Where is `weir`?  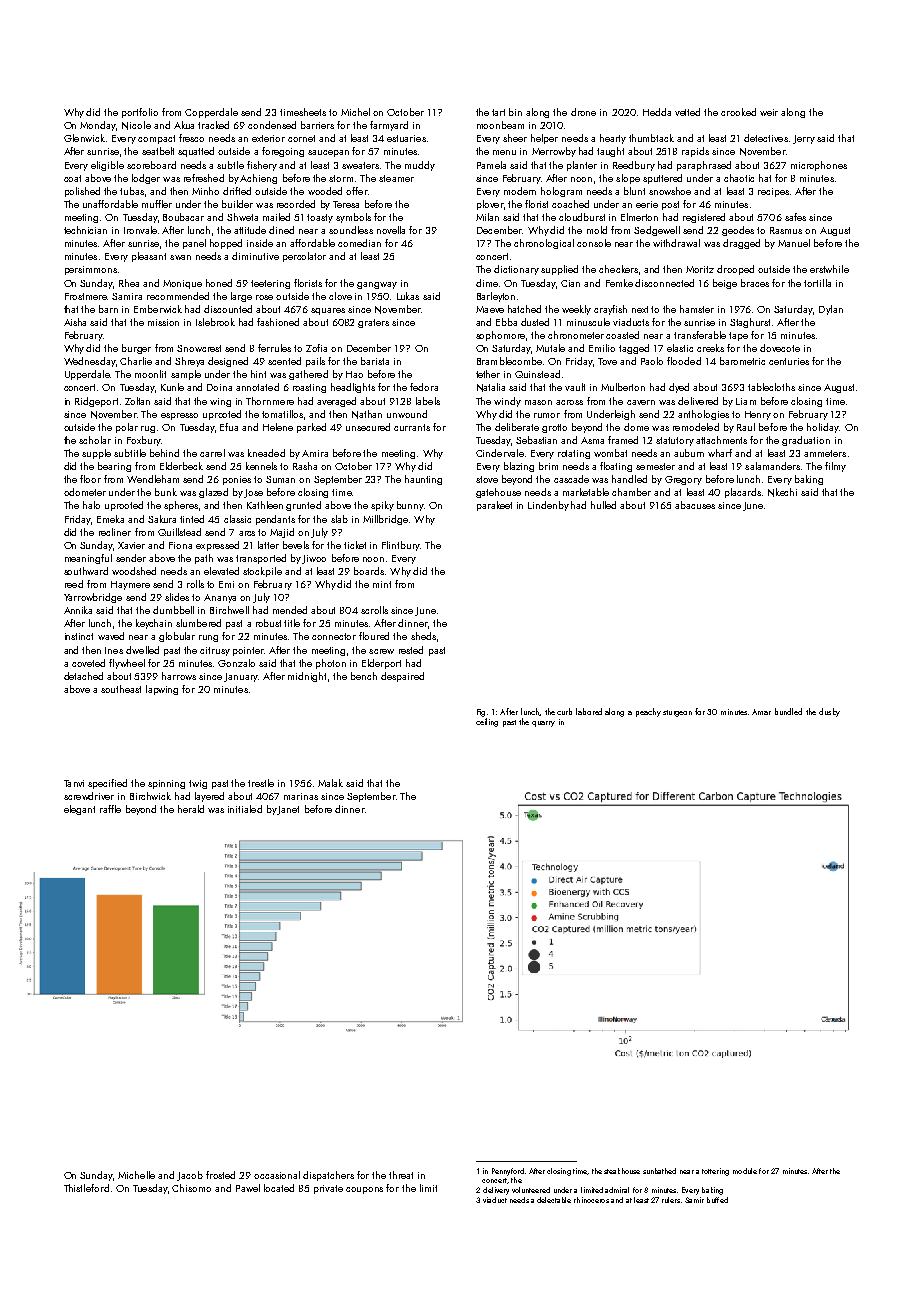 weir is located at coordinates (769, 112).
